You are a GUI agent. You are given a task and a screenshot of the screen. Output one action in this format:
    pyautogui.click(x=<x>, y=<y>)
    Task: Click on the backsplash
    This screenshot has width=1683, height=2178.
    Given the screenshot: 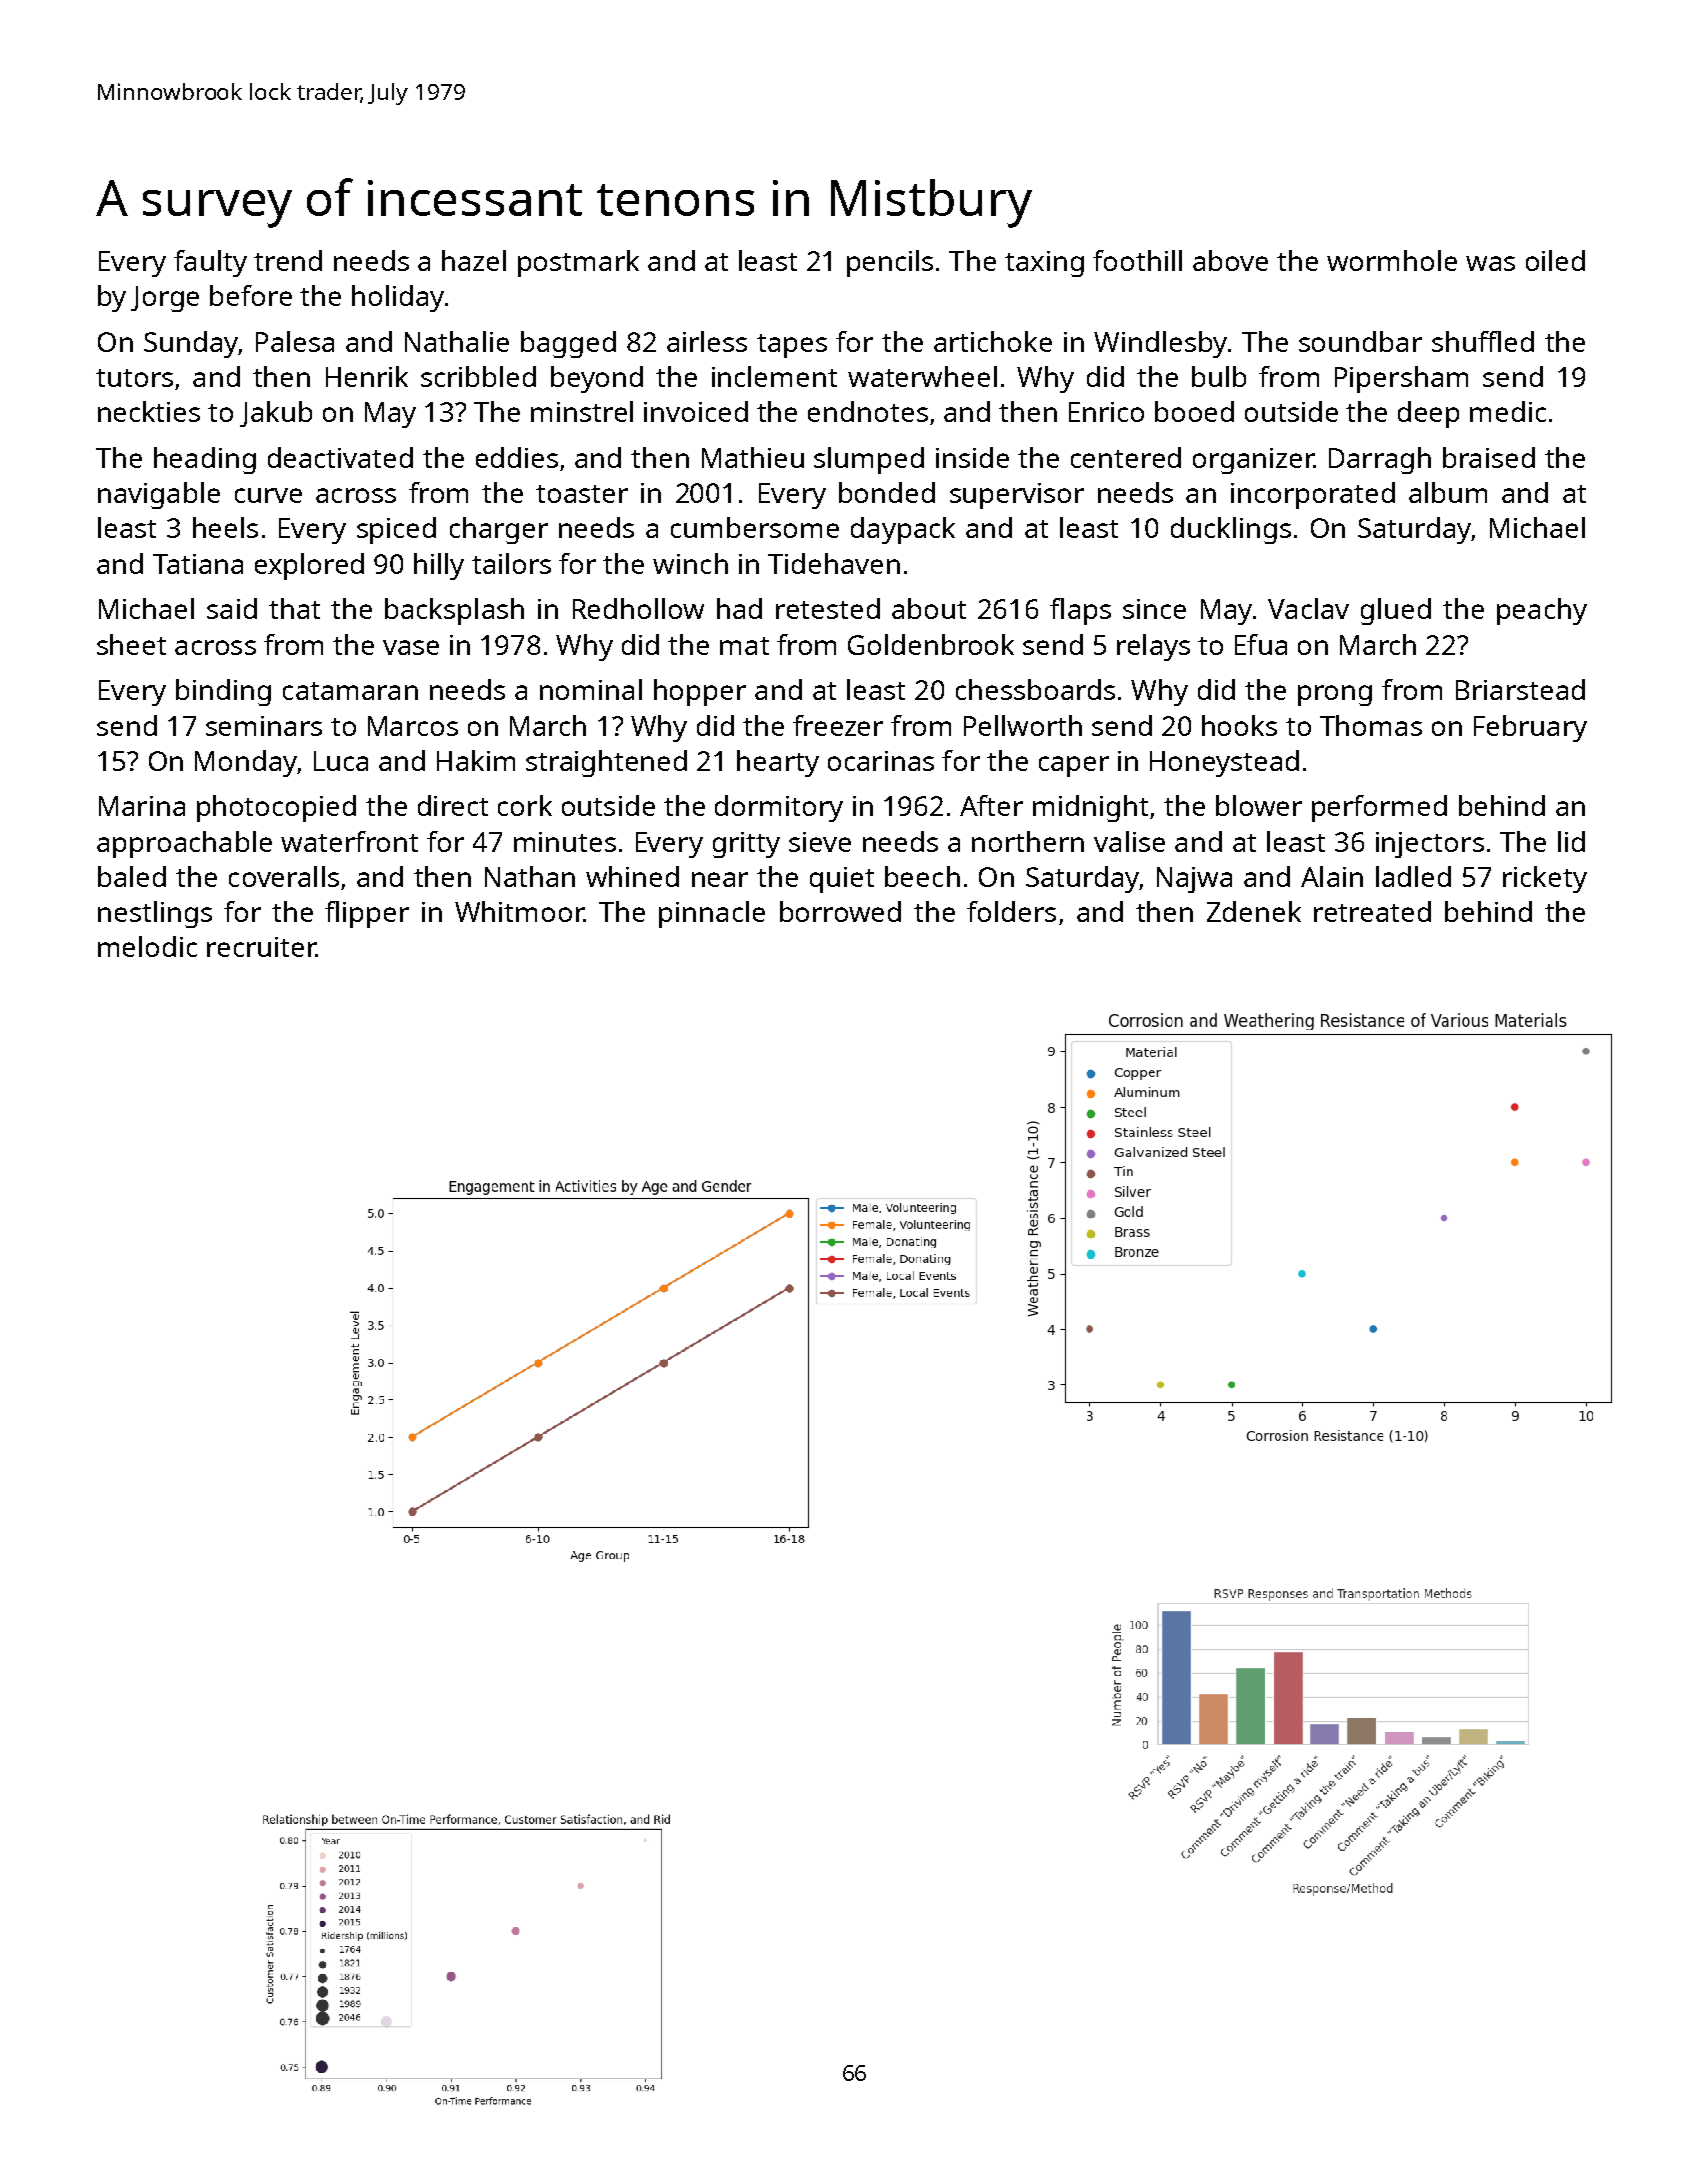 What is the action you would take?
    pyautogui.click(x=454, y=611)
